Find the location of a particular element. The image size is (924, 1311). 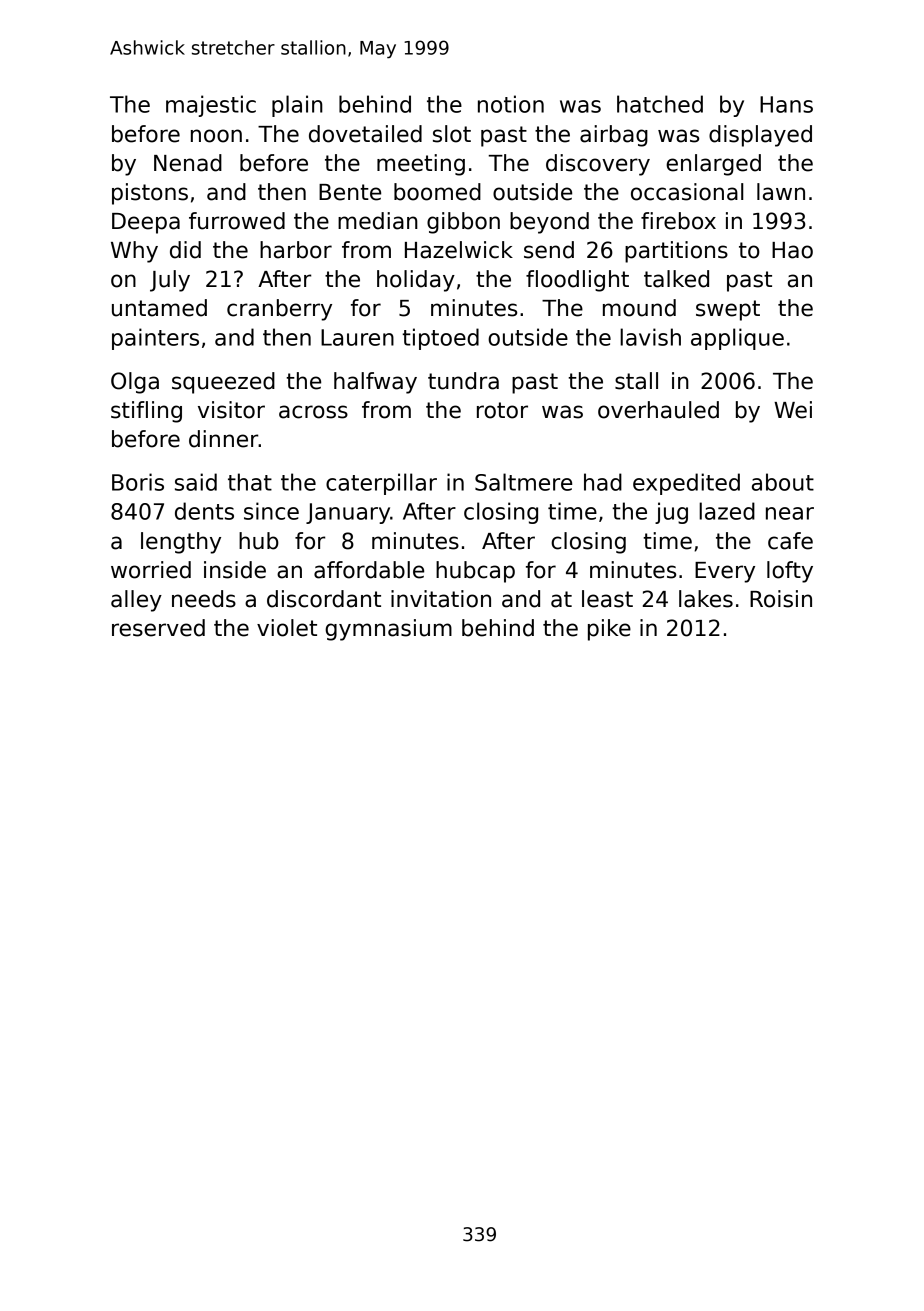

hatched is located at coordinates (660, 104).
